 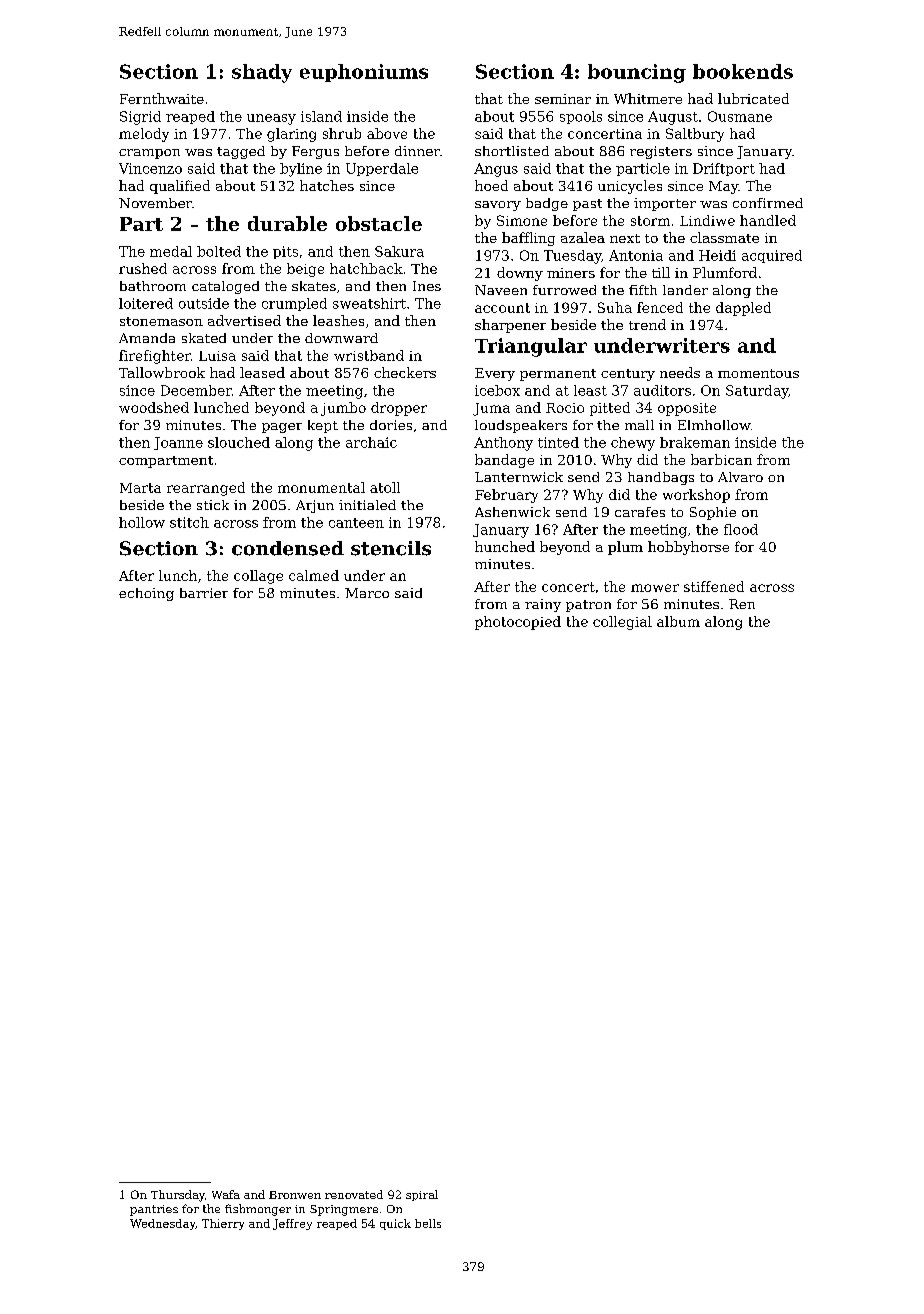 What do you see at coordinates (758, 373) in the screenshot?
I see `momentous` at bounding box center [758, 373].
